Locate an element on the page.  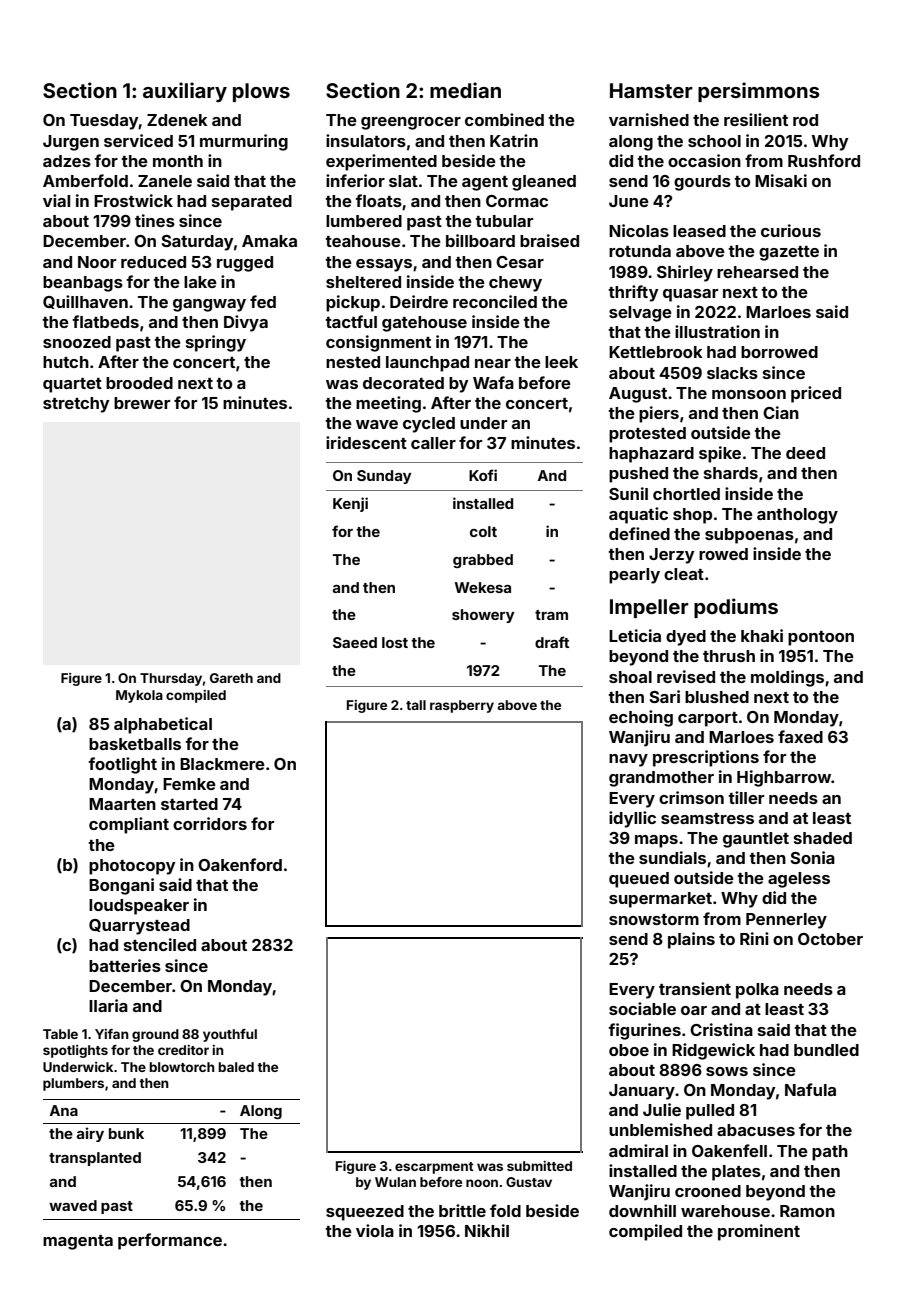
deed is located at coordinates (805, 453).
